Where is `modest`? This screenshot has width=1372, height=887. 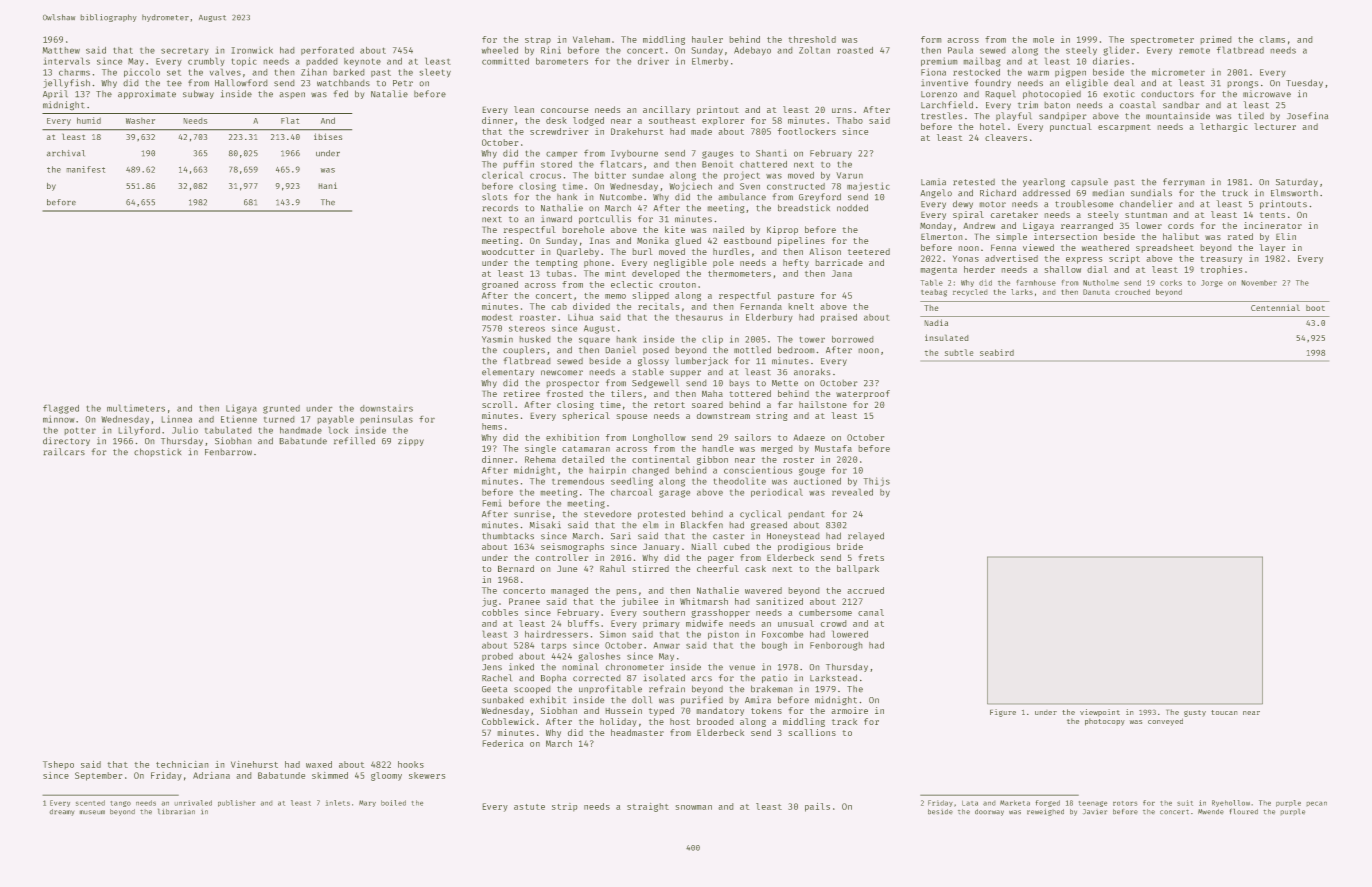 modest is located at coordinates (497, 317).
